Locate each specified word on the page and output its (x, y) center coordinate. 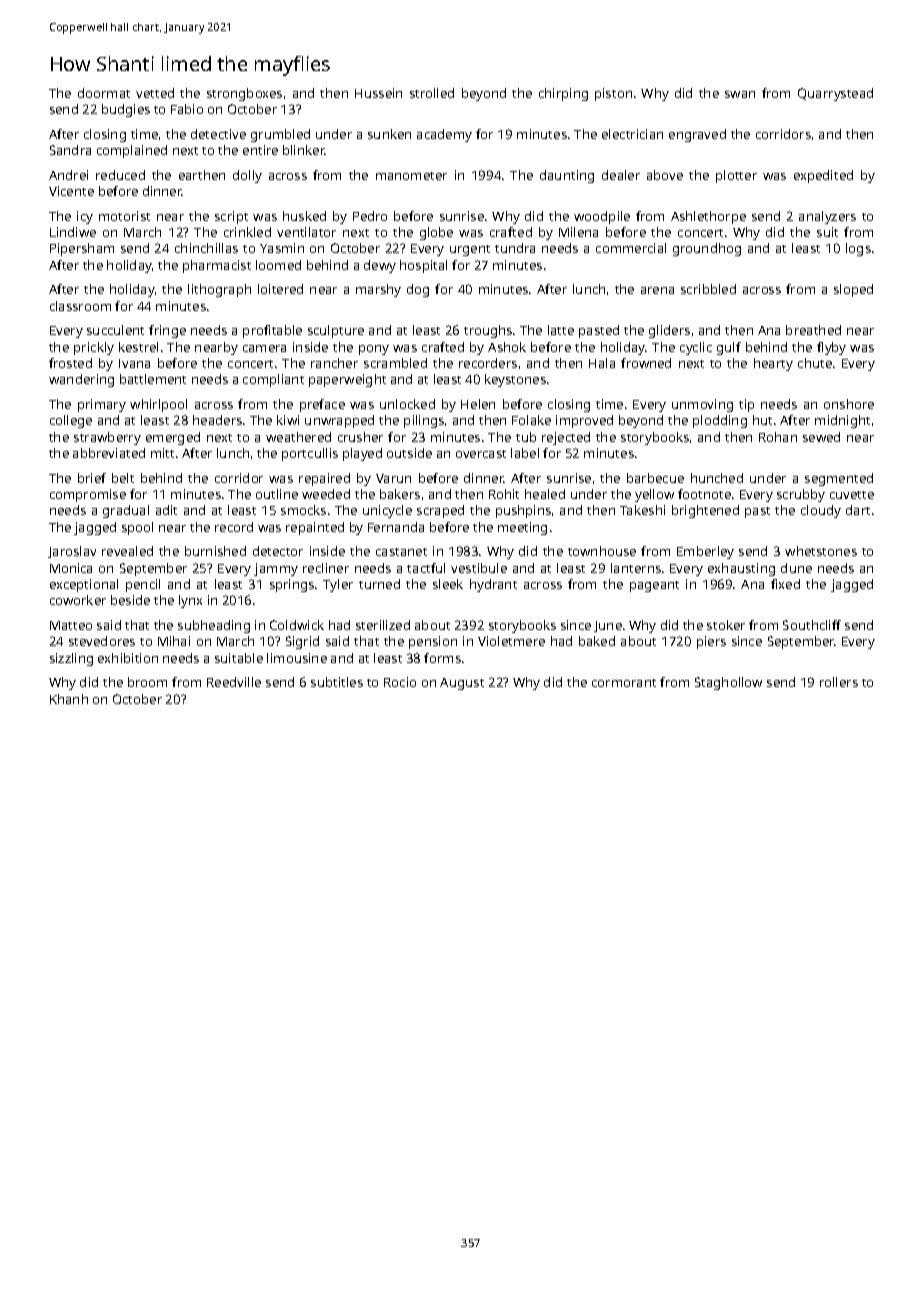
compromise (88, 495)
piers (711, 642)
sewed (821, 437)
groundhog (707, 249)
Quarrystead (835, 94)
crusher (360, 437)
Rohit (504, 494)
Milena (578, 232)
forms (442, 658)
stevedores (102, 641)
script (231, 217)
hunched (717, 478)
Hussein (378, 93)
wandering (81, 380)
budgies (126, 110)
